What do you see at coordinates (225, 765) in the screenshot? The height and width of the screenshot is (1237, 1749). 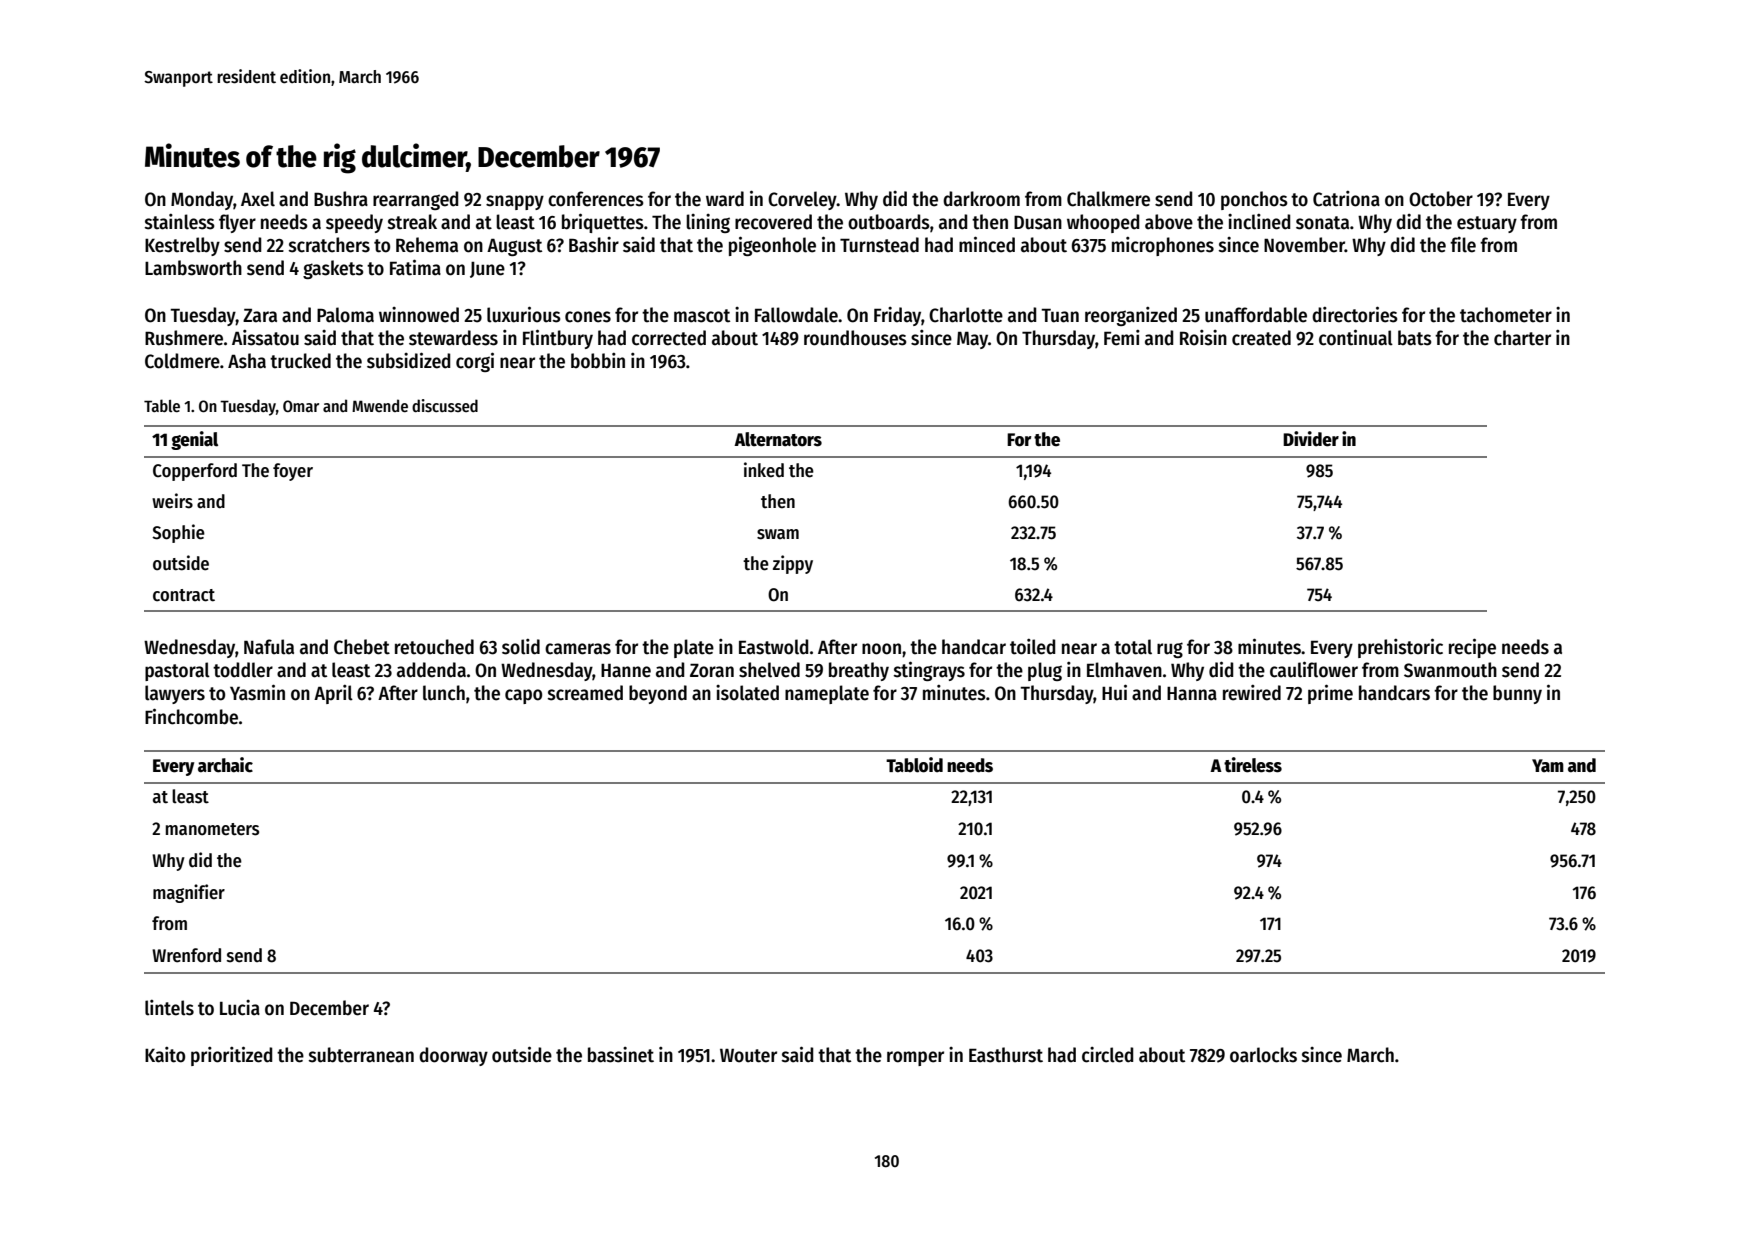 I see `archaic` at bounding box center [225, 765].
